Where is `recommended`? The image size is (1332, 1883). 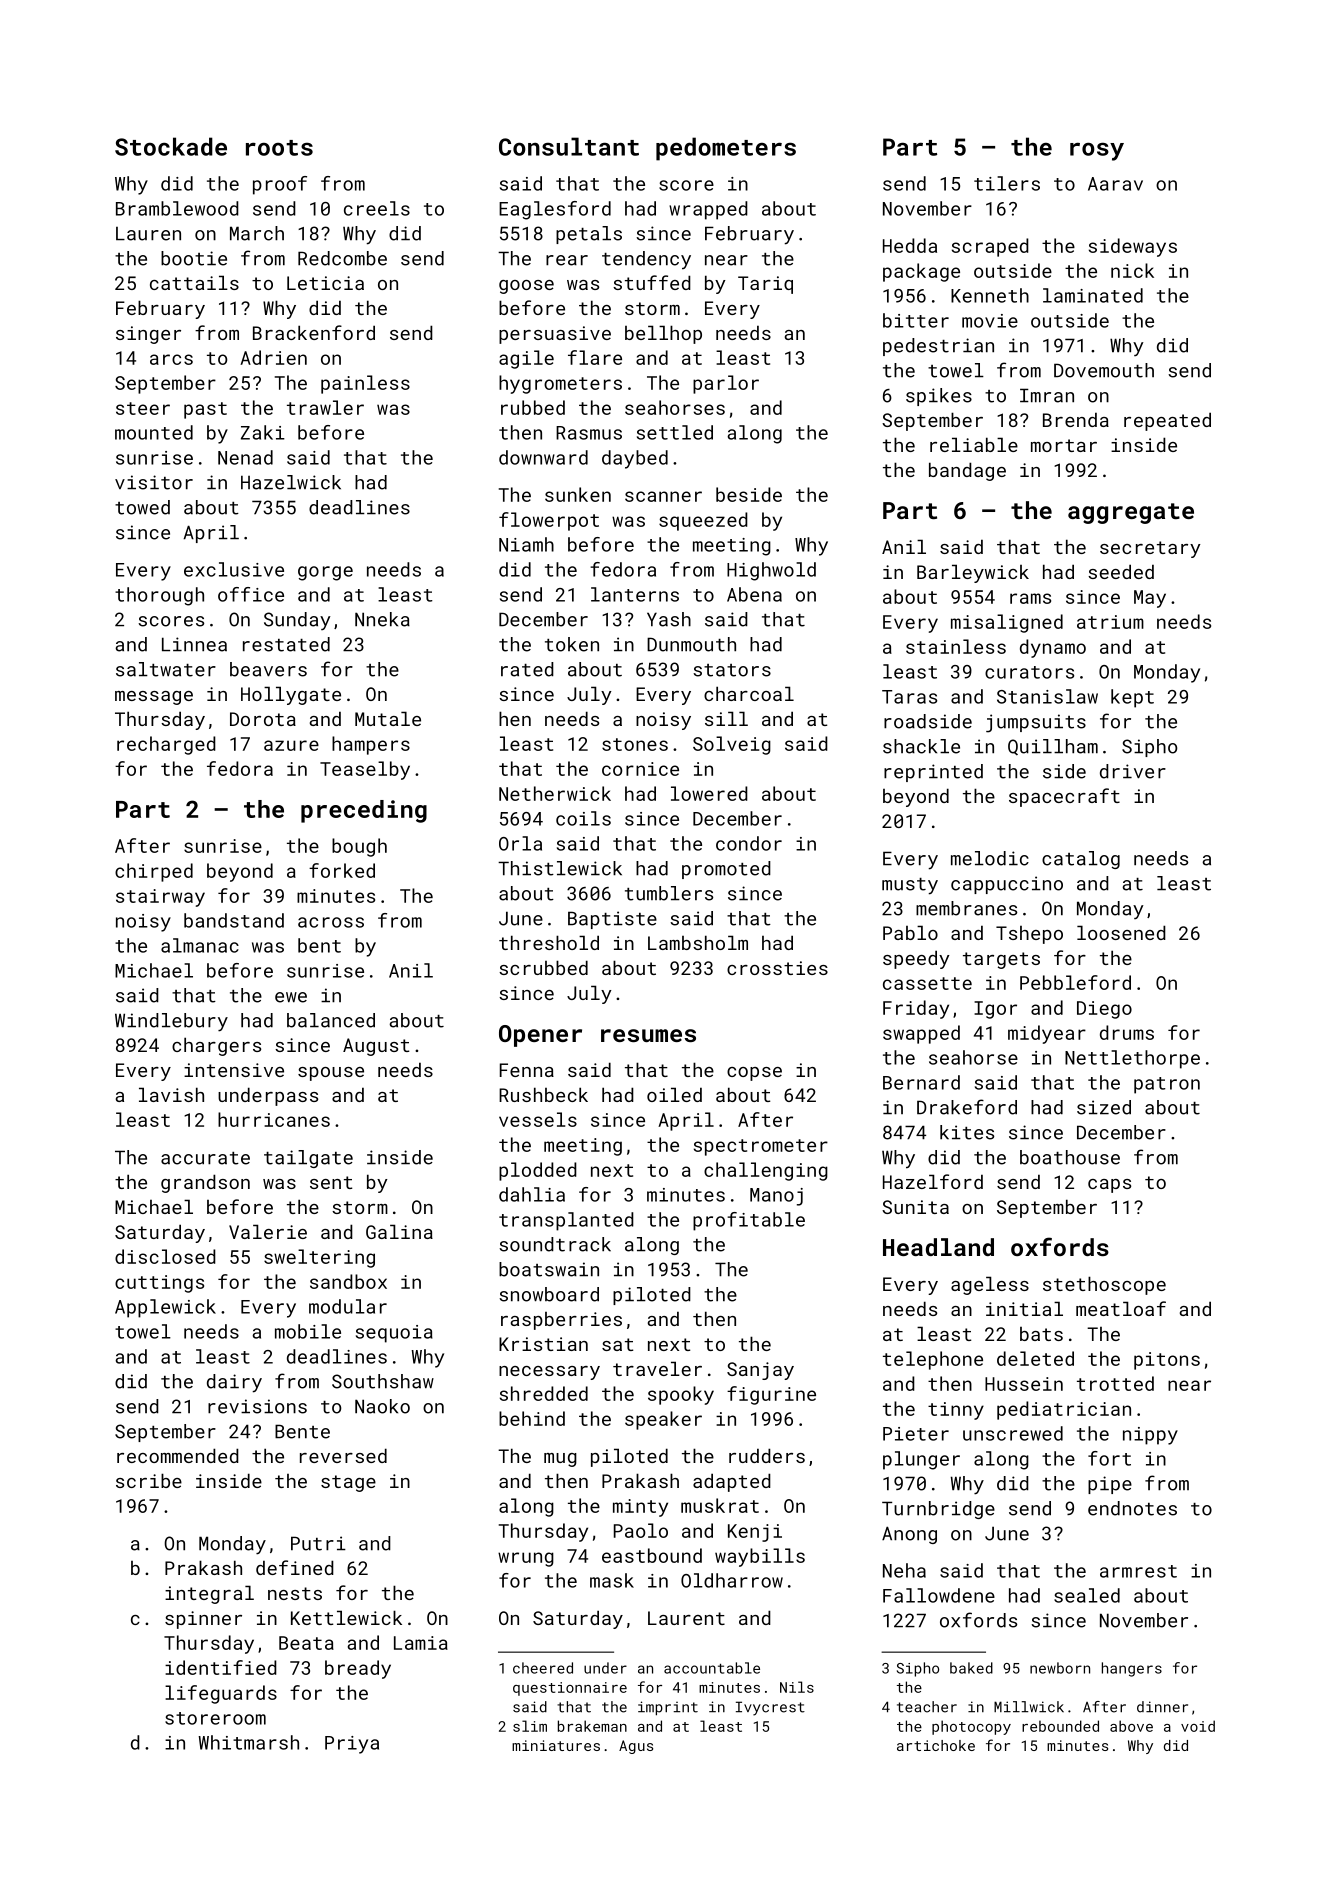
recommended is located at coordinates (178, 1455).
